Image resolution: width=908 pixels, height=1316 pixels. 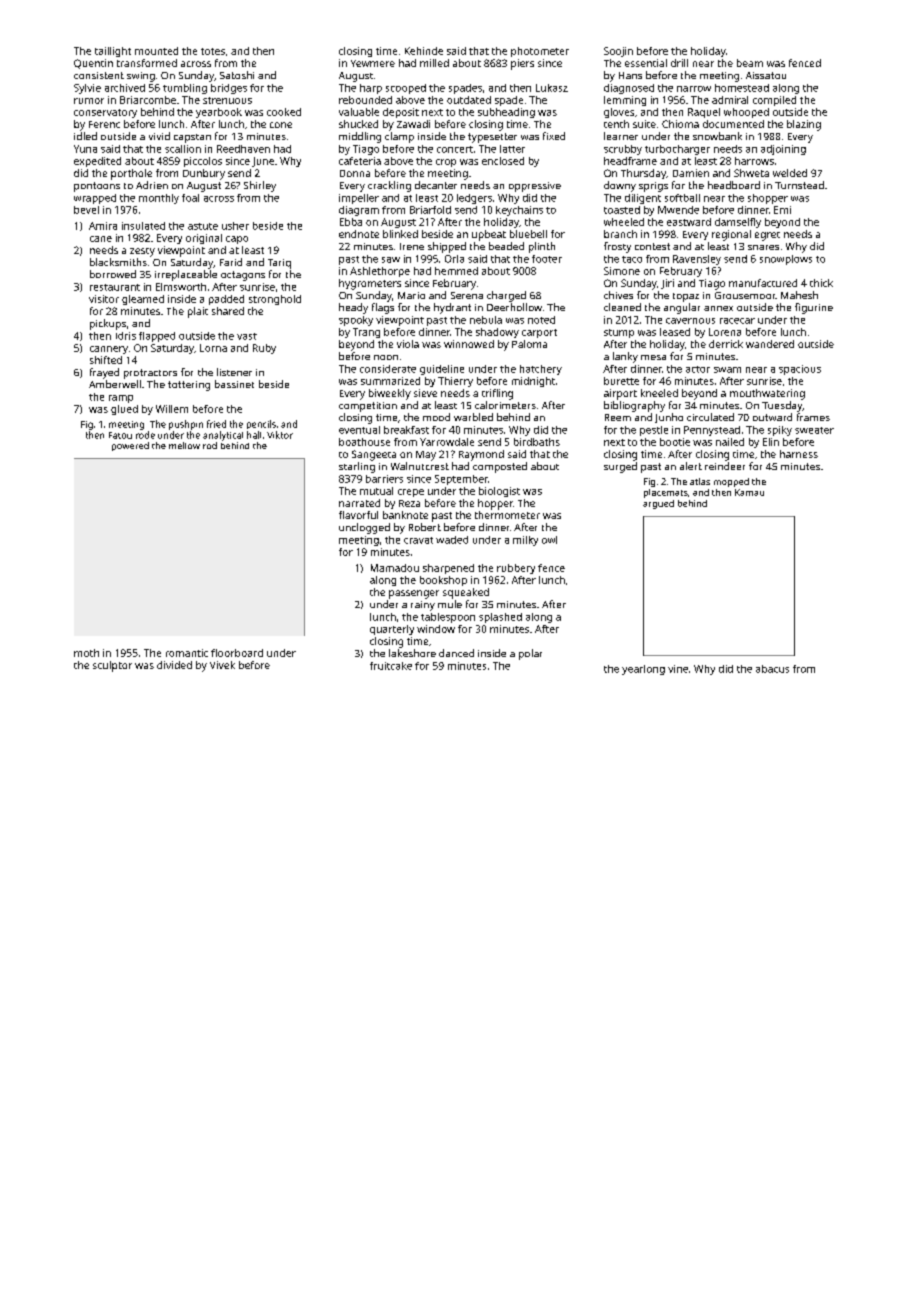 What do you see at coordinates (658, 504) in the screenshot?
I see `argued` at bounding box center [658, 504].
